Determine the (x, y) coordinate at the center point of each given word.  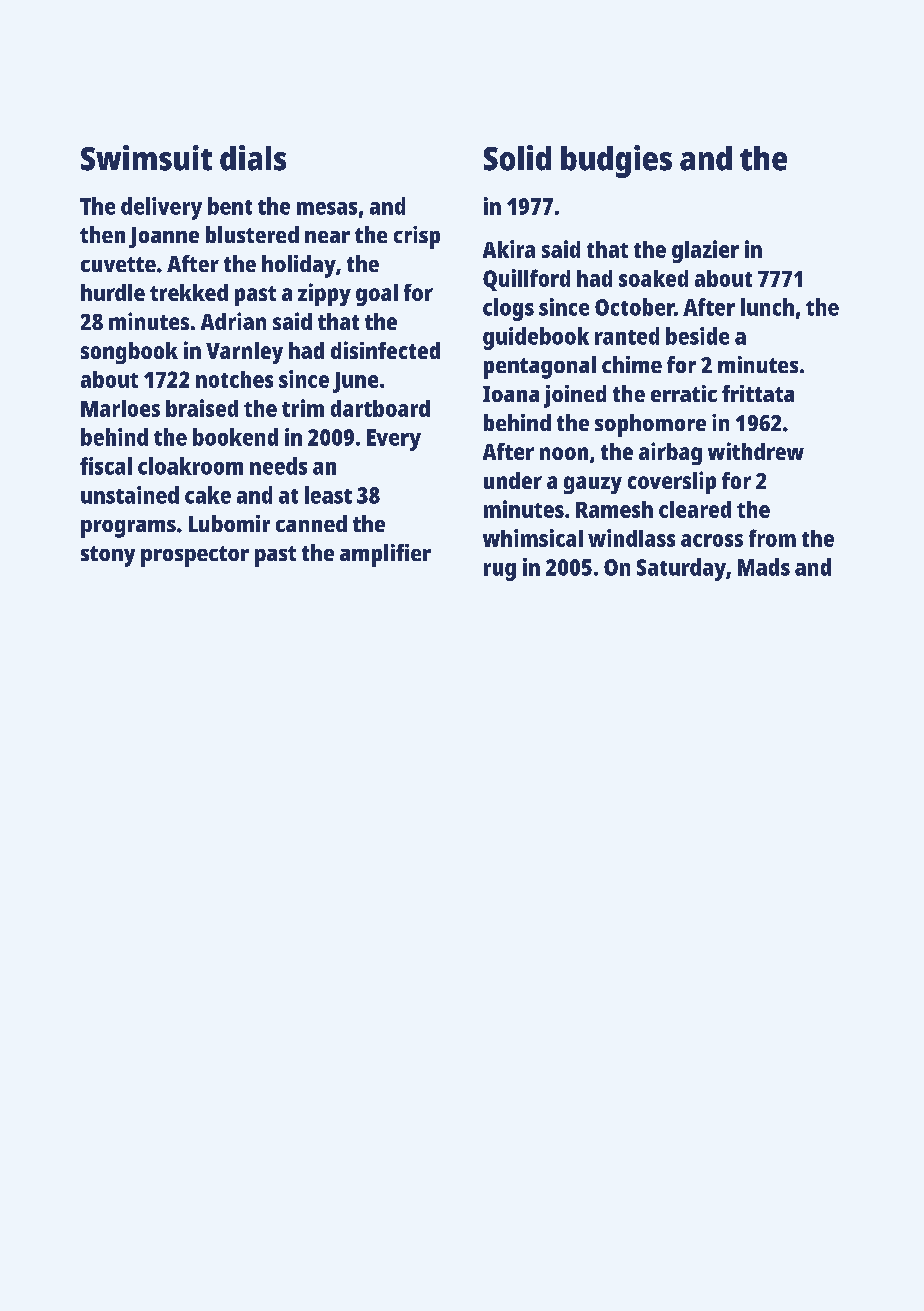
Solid (517, 158)
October (634, 307)
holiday (299, 266)
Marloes (120, 408)
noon (564, 453)
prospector (195, 556)
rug (500, 572)
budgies (616, 161)
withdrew (756, 451)
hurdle (113, 292)
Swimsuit (146, 158)
